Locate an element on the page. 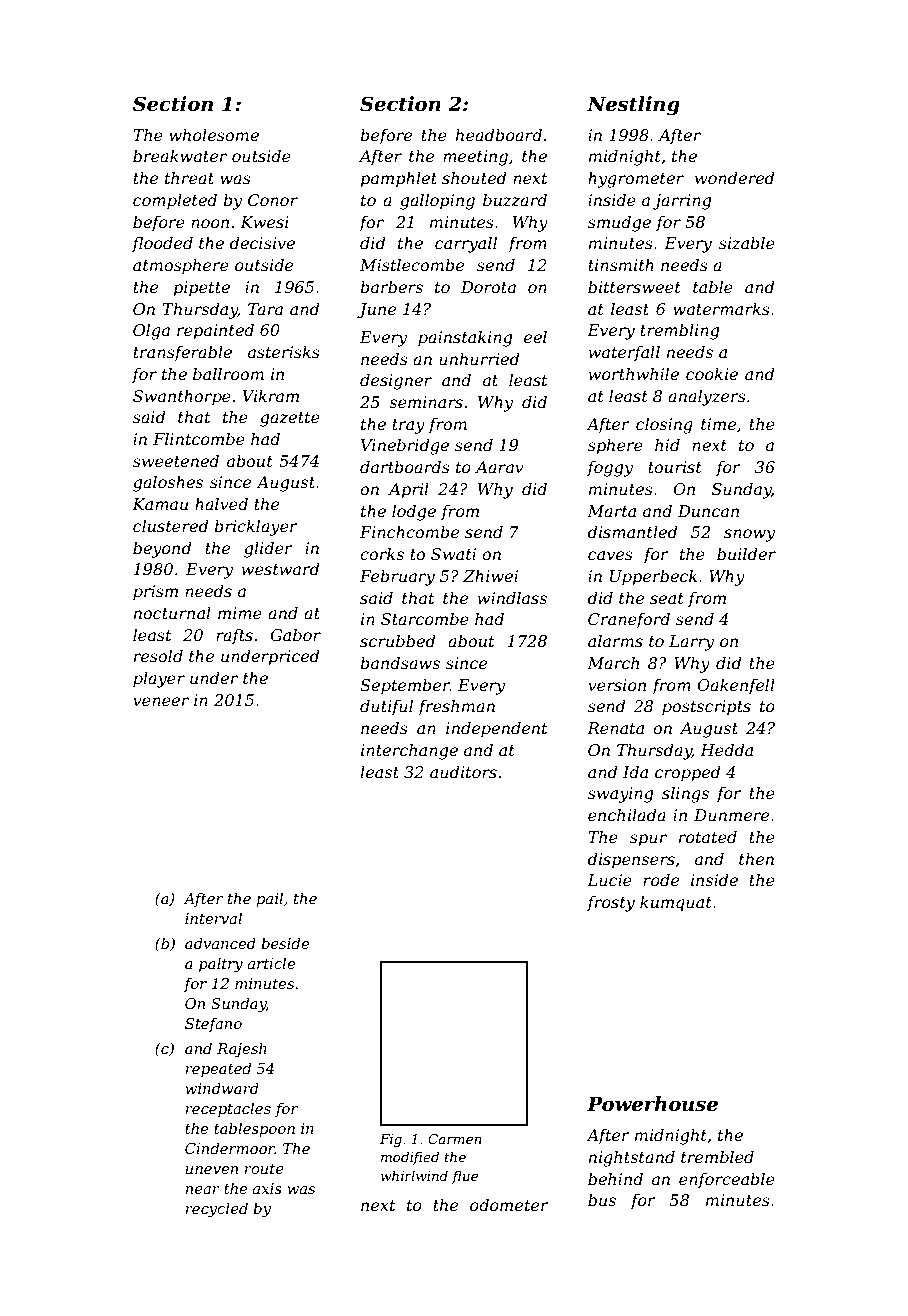  pail is located at coordinates (269, 899).
